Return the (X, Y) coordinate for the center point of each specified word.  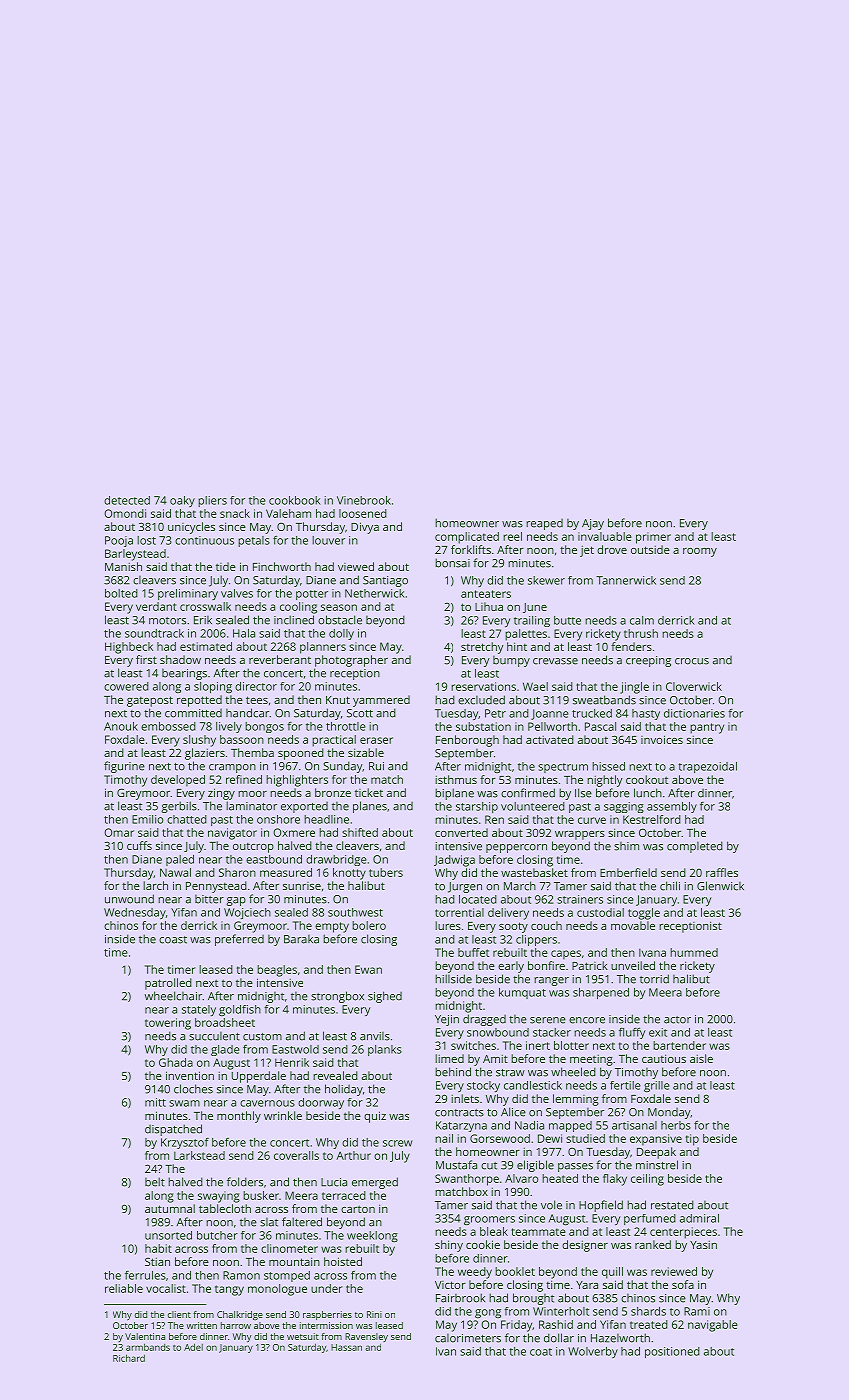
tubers (386, 872)
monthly (239, 1117)
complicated (467, 538)
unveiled (633, 965)
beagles (277, 971)
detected (127, 500)
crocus (692, 661)
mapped (570, 1126)
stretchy (482, 648)
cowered (126, 686)
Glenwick (720, 886)
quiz (375, 1117)
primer (653, 538)
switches (473, 1045)
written (202, 1325)
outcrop (253, 848)
